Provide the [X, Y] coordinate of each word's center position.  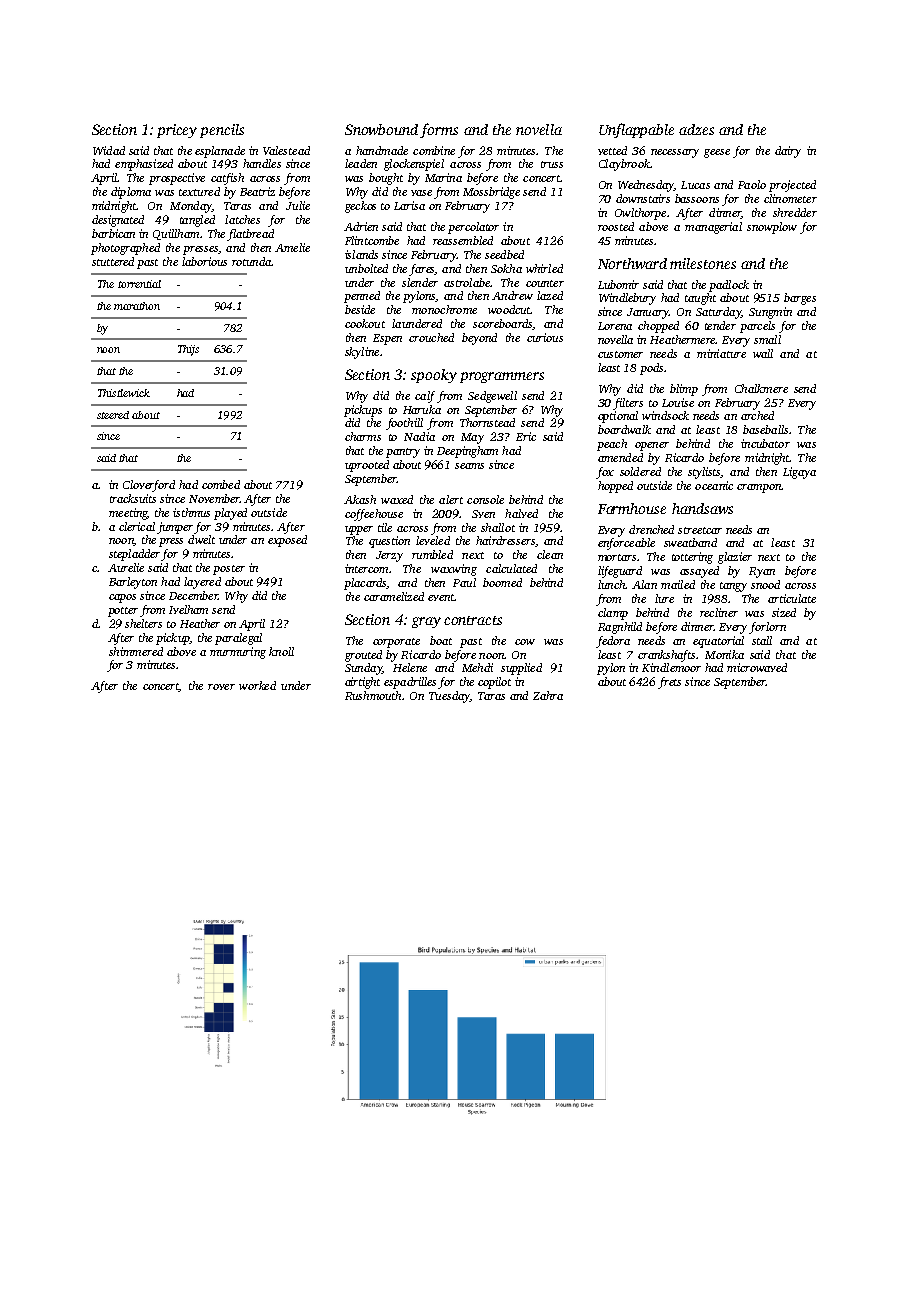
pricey [177, 131]
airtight [362, 683]
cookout [365, 323]
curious [545, 337]
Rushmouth [373, 695]
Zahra [548, 695]
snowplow [772, 228]
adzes [696, 129]
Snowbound [381, 129]
